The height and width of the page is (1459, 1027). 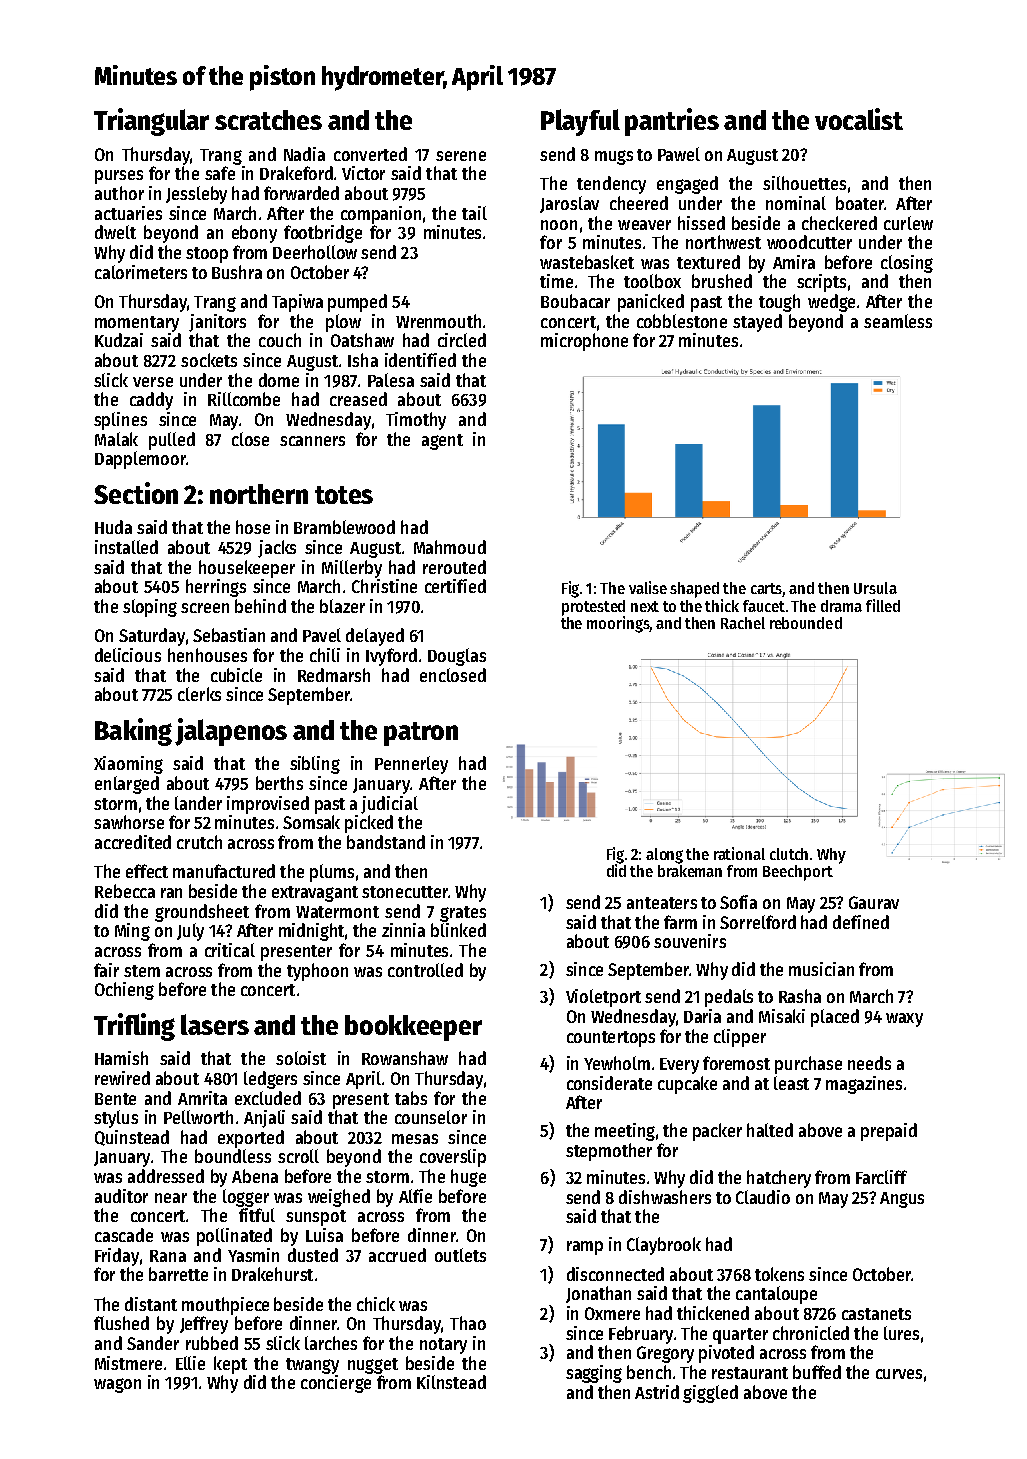 What do you see at coordinates (874, 902) in the page?
I see `Gaurav` at bounding box center [874, 902].
